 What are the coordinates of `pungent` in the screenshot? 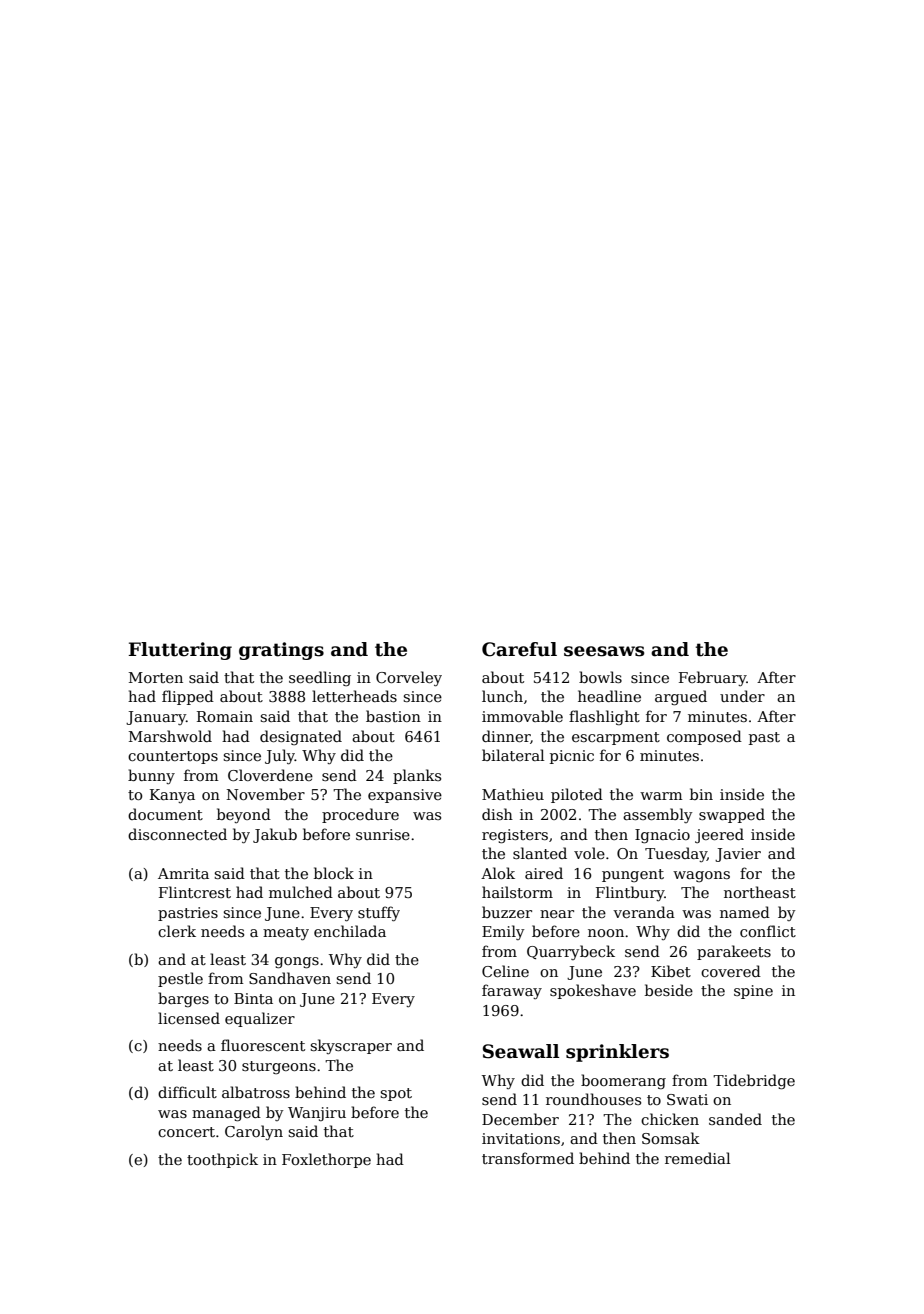 It's located at (633, 875).
